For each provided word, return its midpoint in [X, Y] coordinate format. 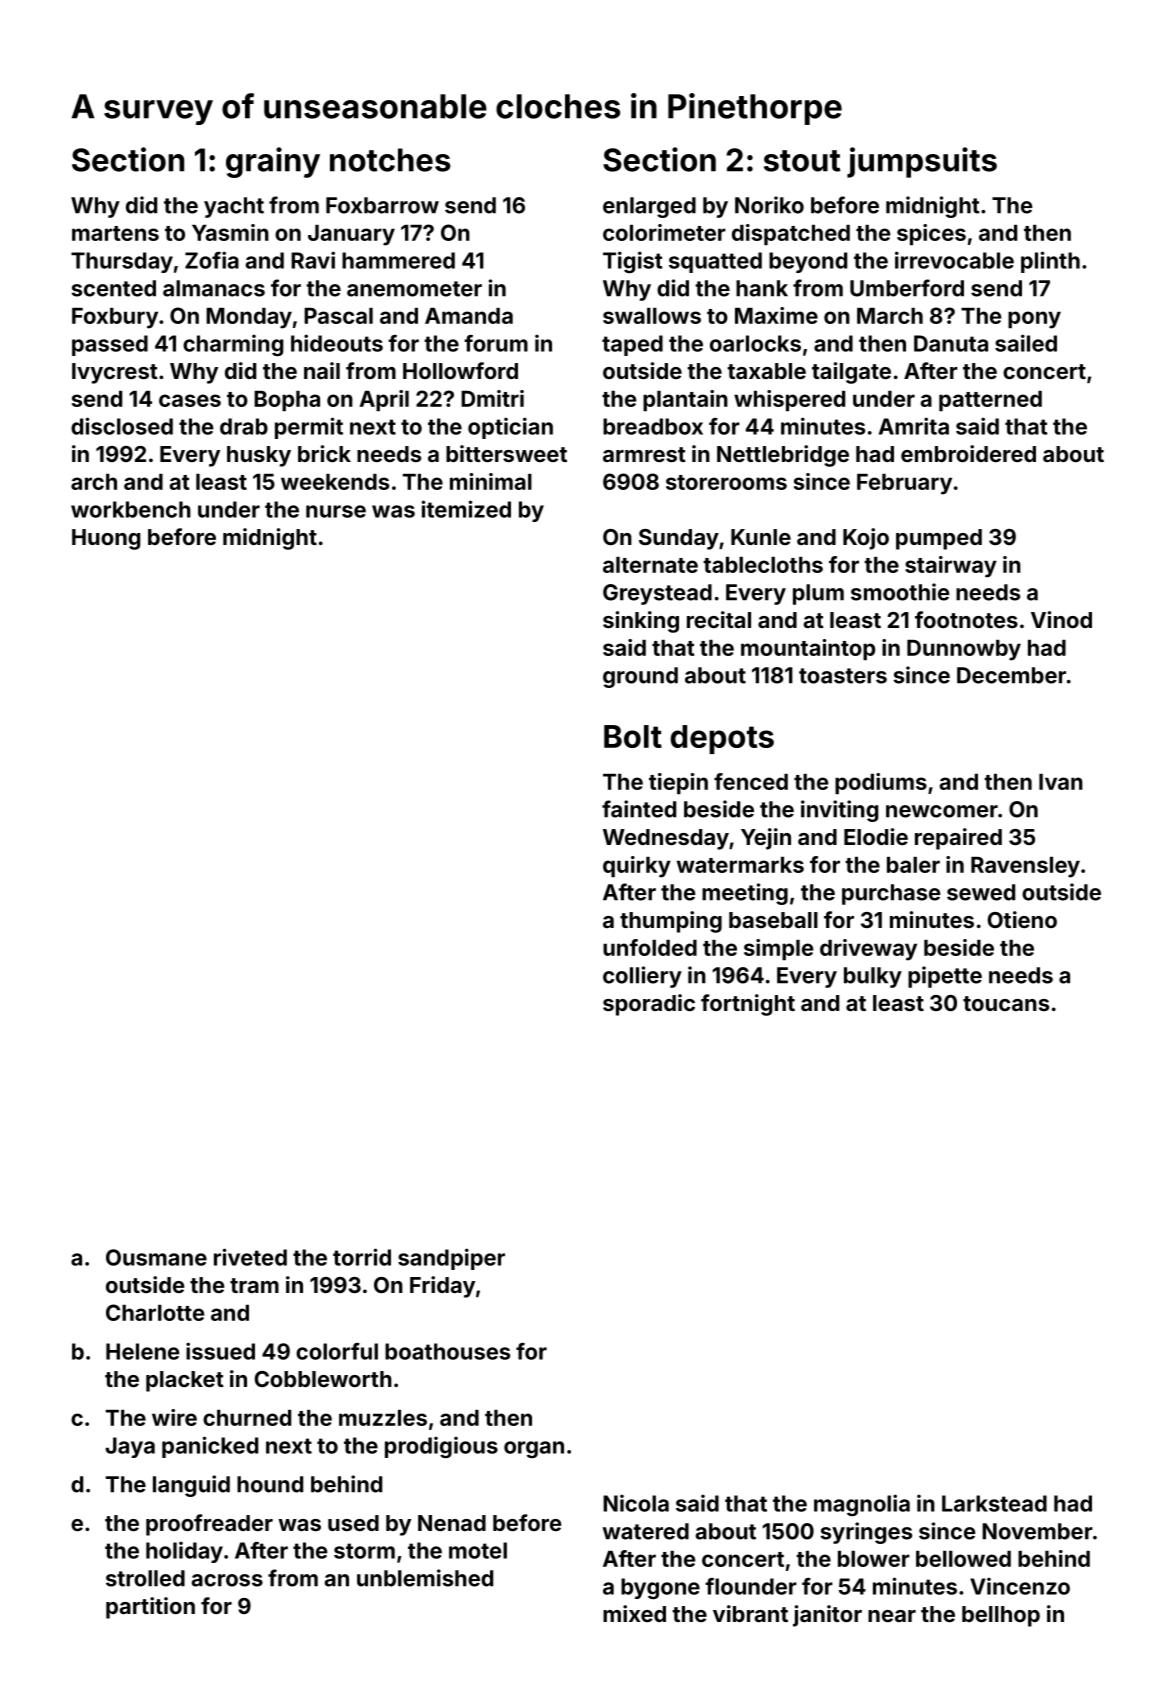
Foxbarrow [382, 205]
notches [390, 160]
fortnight [748, 1005]
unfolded [650, 947]
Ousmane [156, 1257]
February [904, 484]
